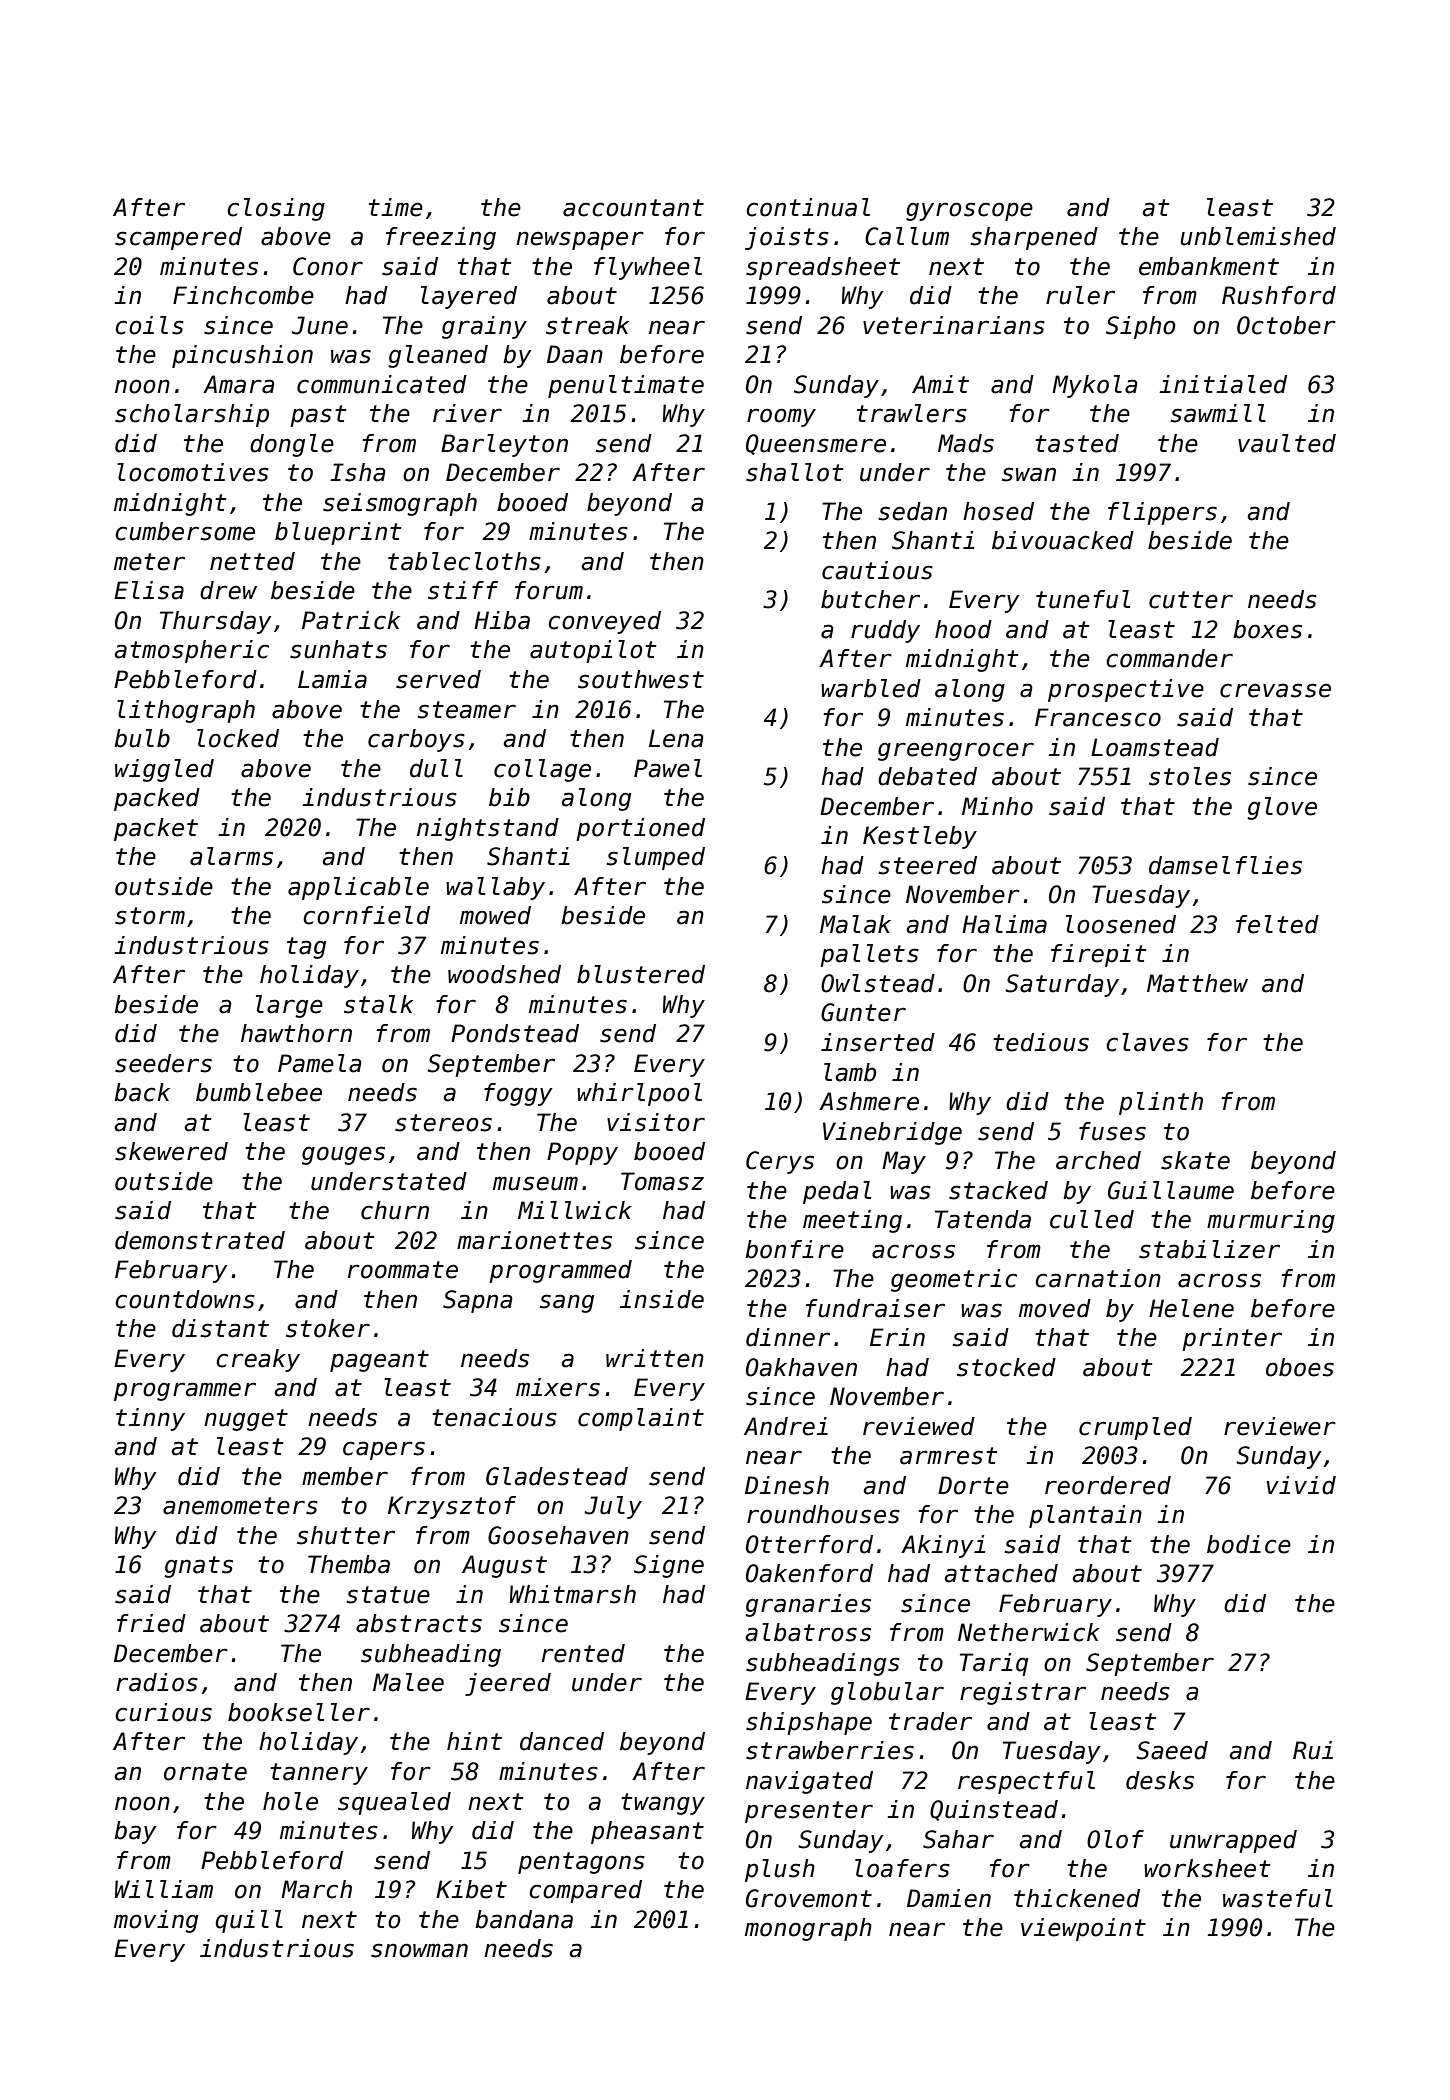 This document has width=1450, height=2100. What do you see at coordinates (149, 590) in the document?
I see `Elisa` at bounding box center [149, 590].
